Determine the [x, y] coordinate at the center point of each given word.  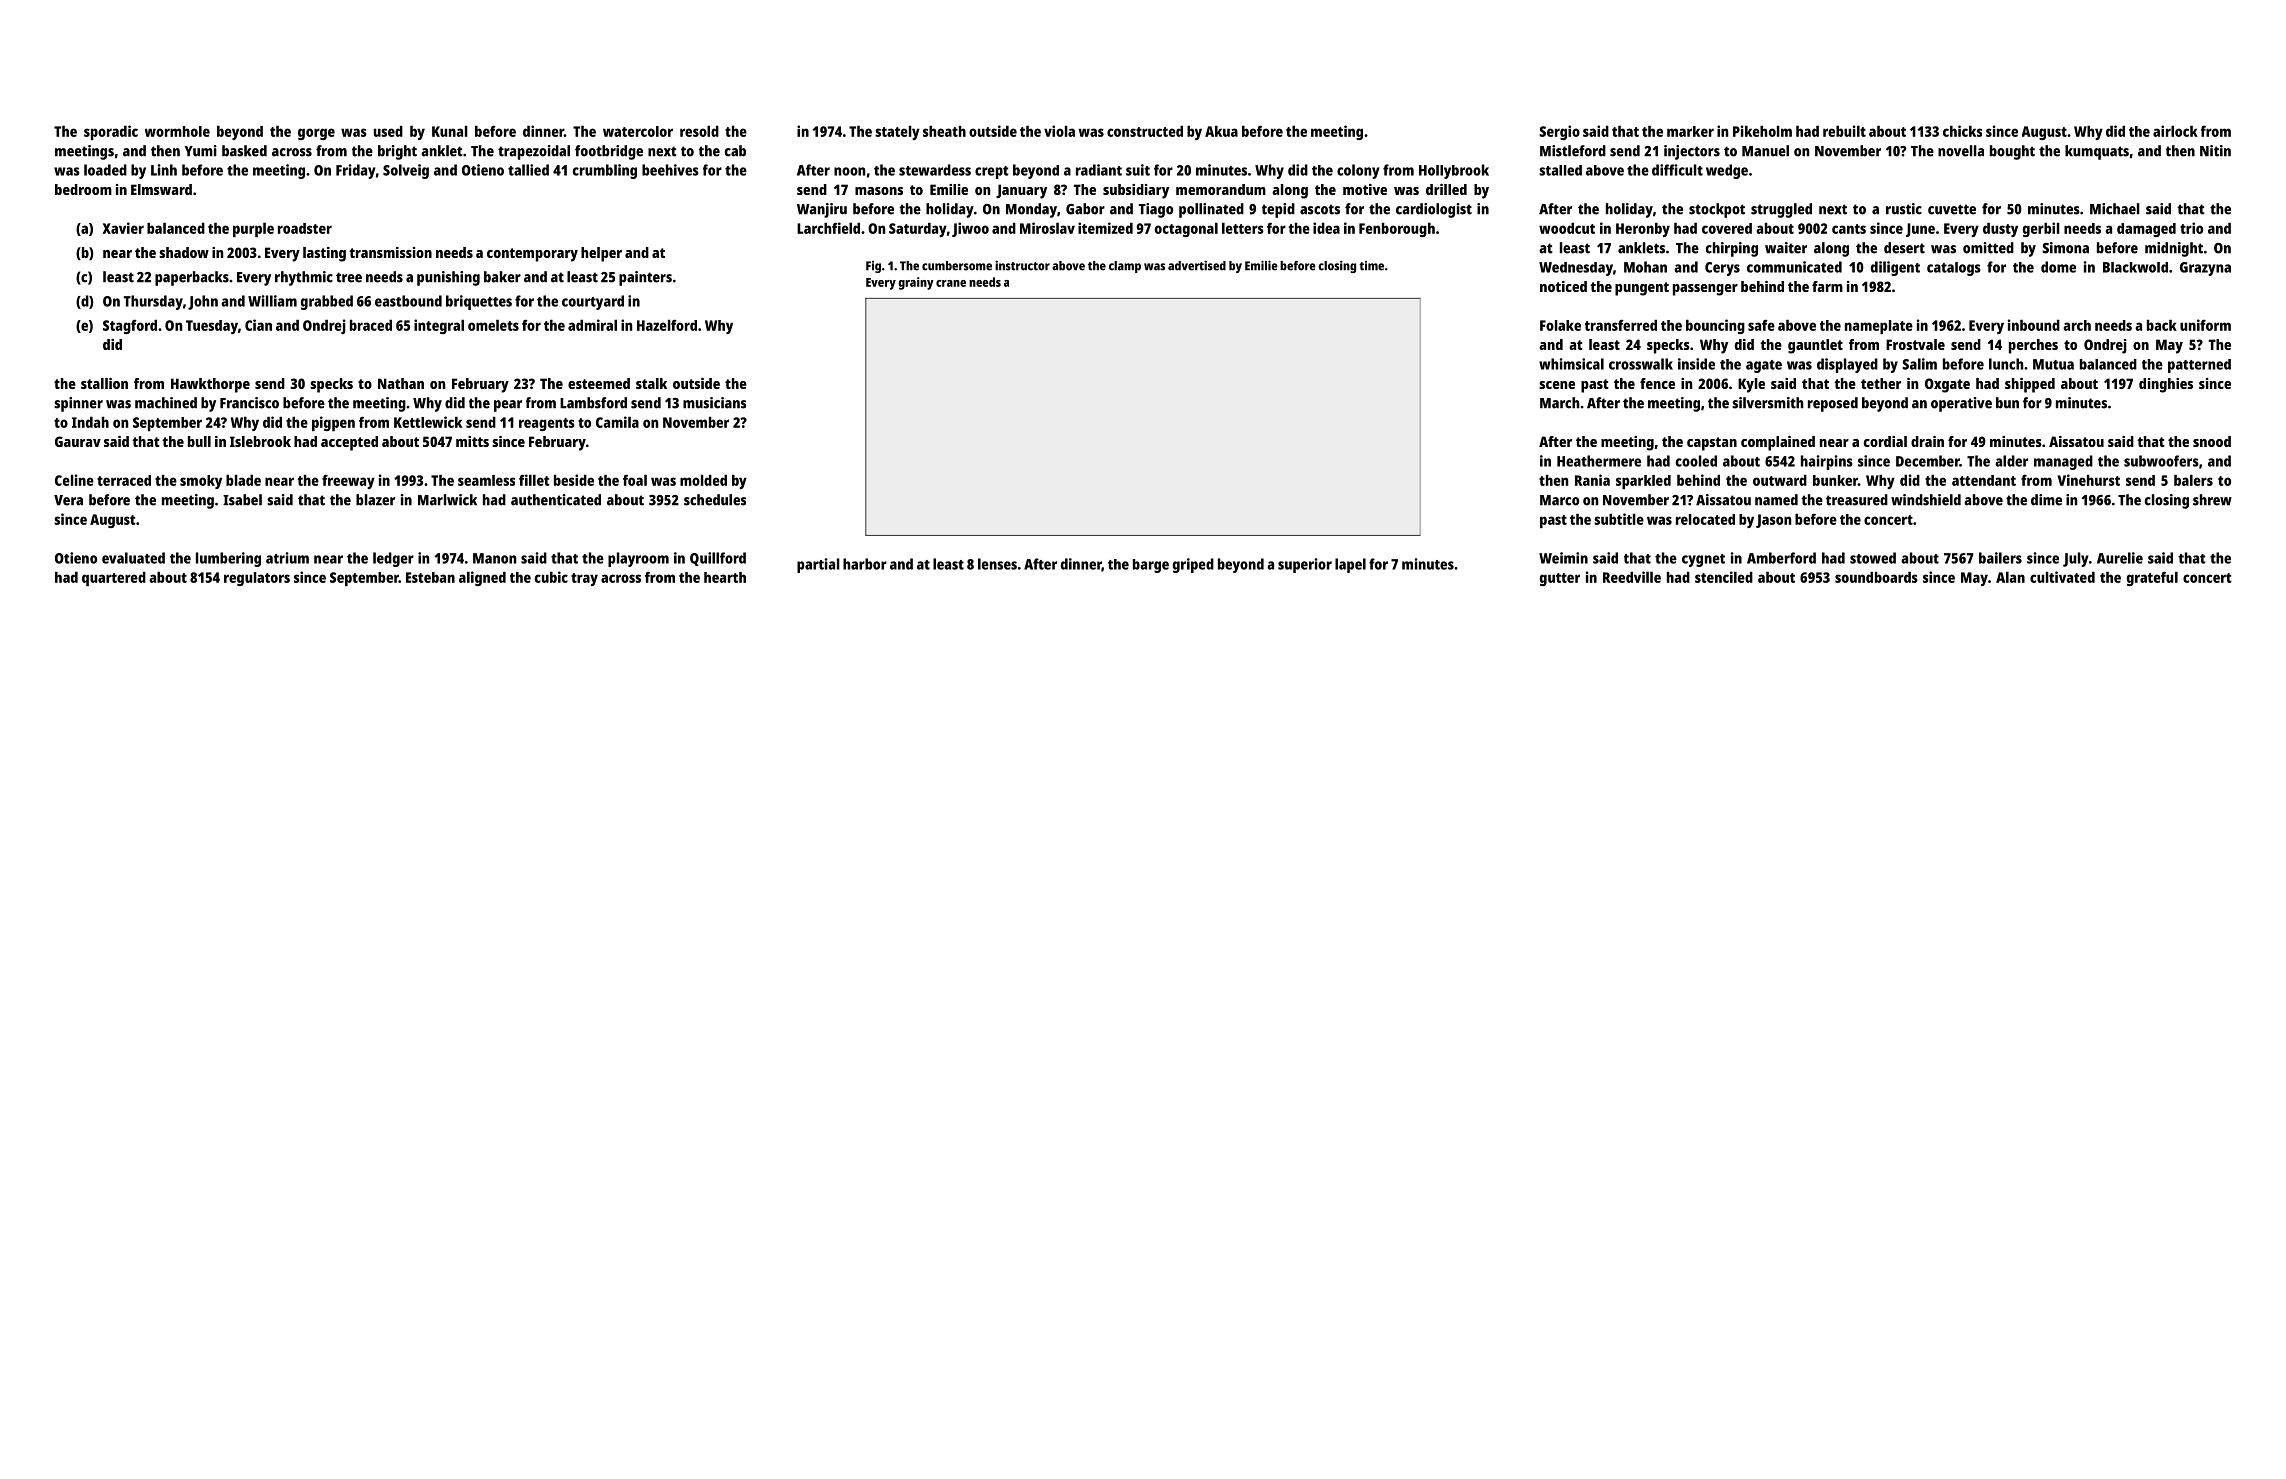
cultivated [2062, 577]
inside [1696, 364]
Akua [1221, 131]
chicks [1962, 131]
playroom [638, 559]
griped [1193, 565]
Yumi [201, 151]
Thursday [153, 302]
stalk [651, 383]
